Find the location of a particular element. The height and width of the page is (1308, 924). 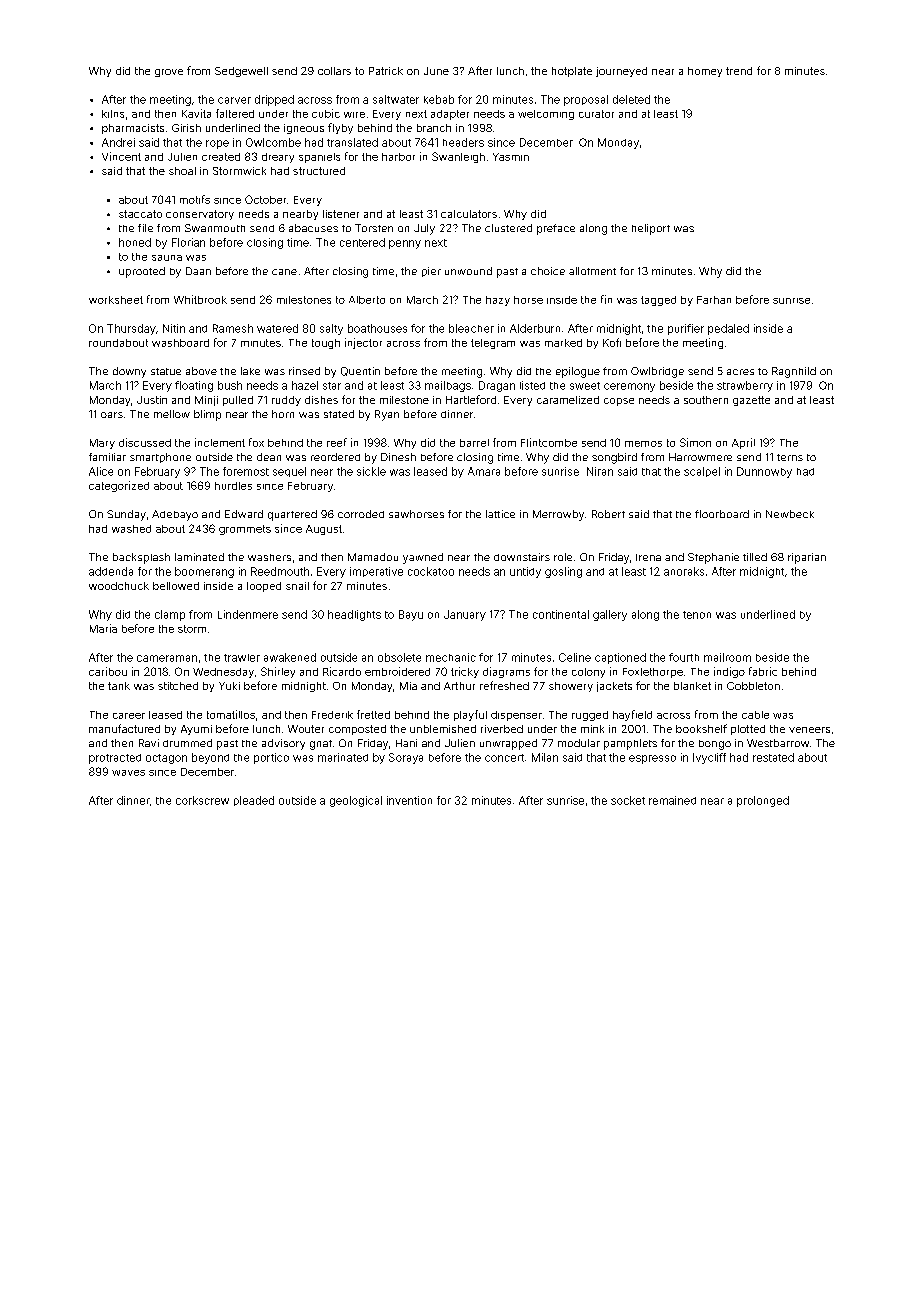

unwrapped is located at coordinates (508, 744).
